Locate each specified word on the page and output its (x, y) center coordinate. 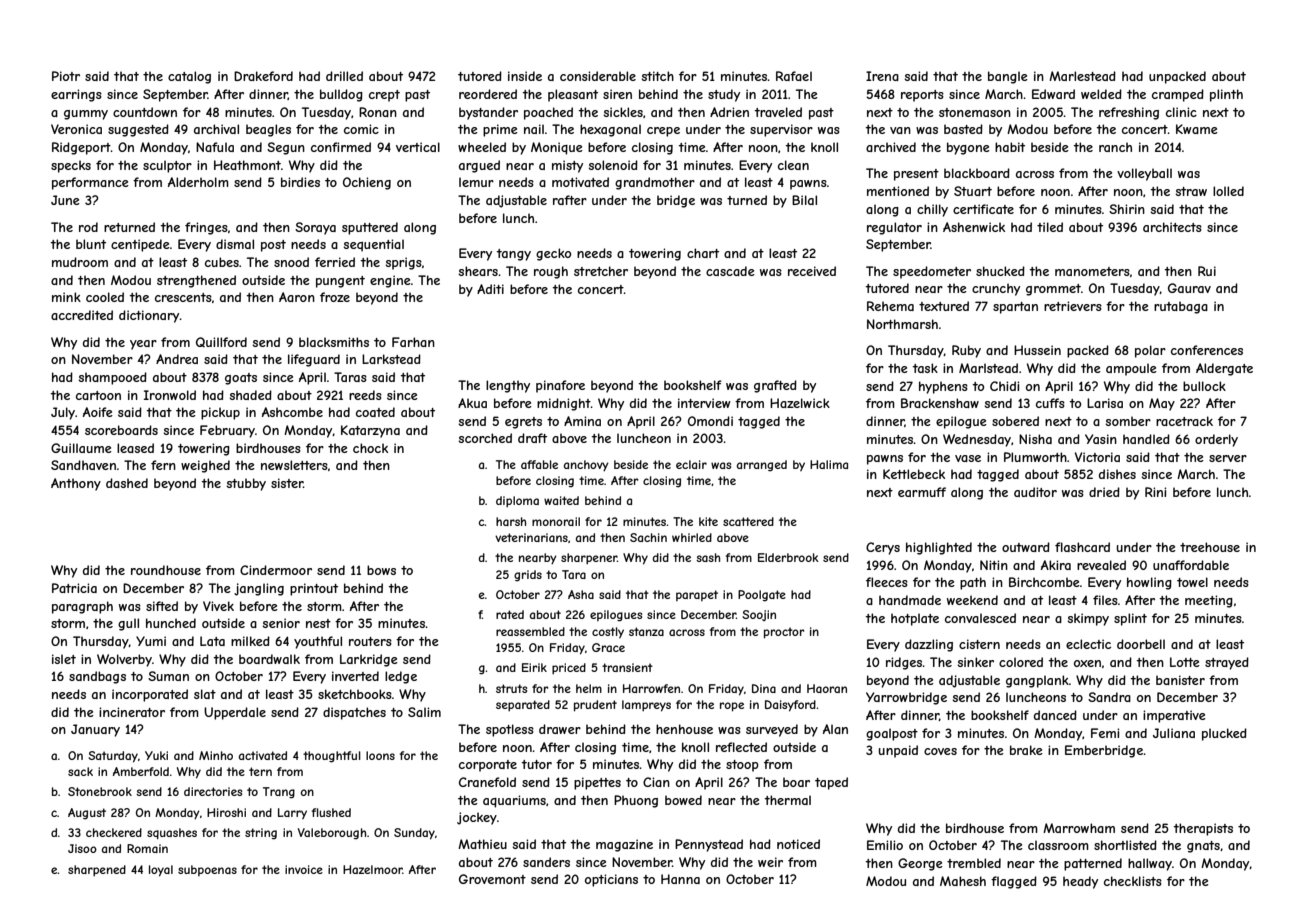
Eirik (534, 667)
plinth (1226, 95)
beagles (268, 130)
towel (1192, 582)
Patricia (74, 588)
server (1228, 458)
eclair (691, 464)
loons (380, 755)
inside (525, 76)
